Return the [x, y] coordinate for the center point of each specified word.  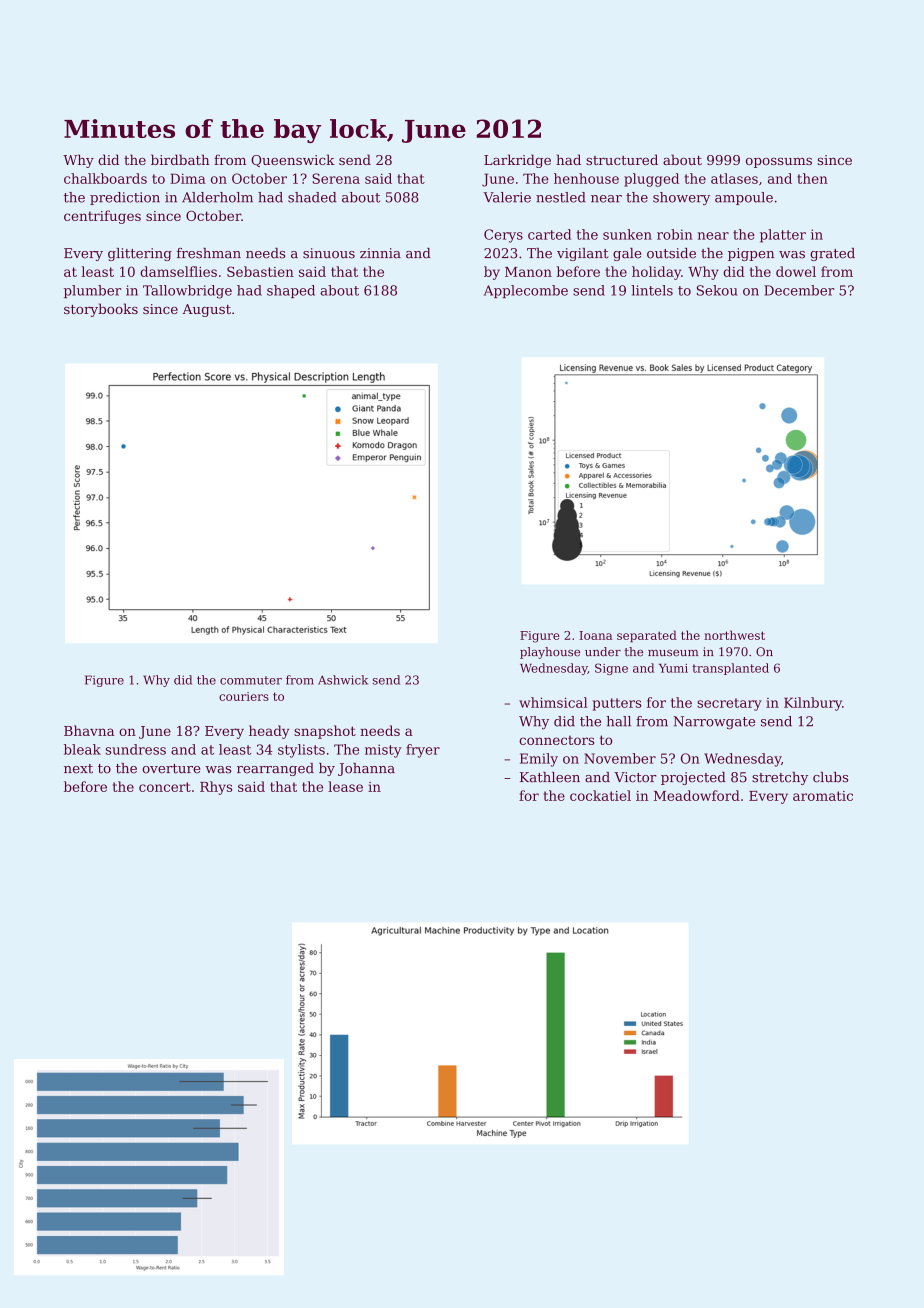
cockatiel [600, 795]
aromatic [823, 796]
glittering [140, 254]
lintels [652, 290]
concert [165, 787]
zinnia [380, 253]
